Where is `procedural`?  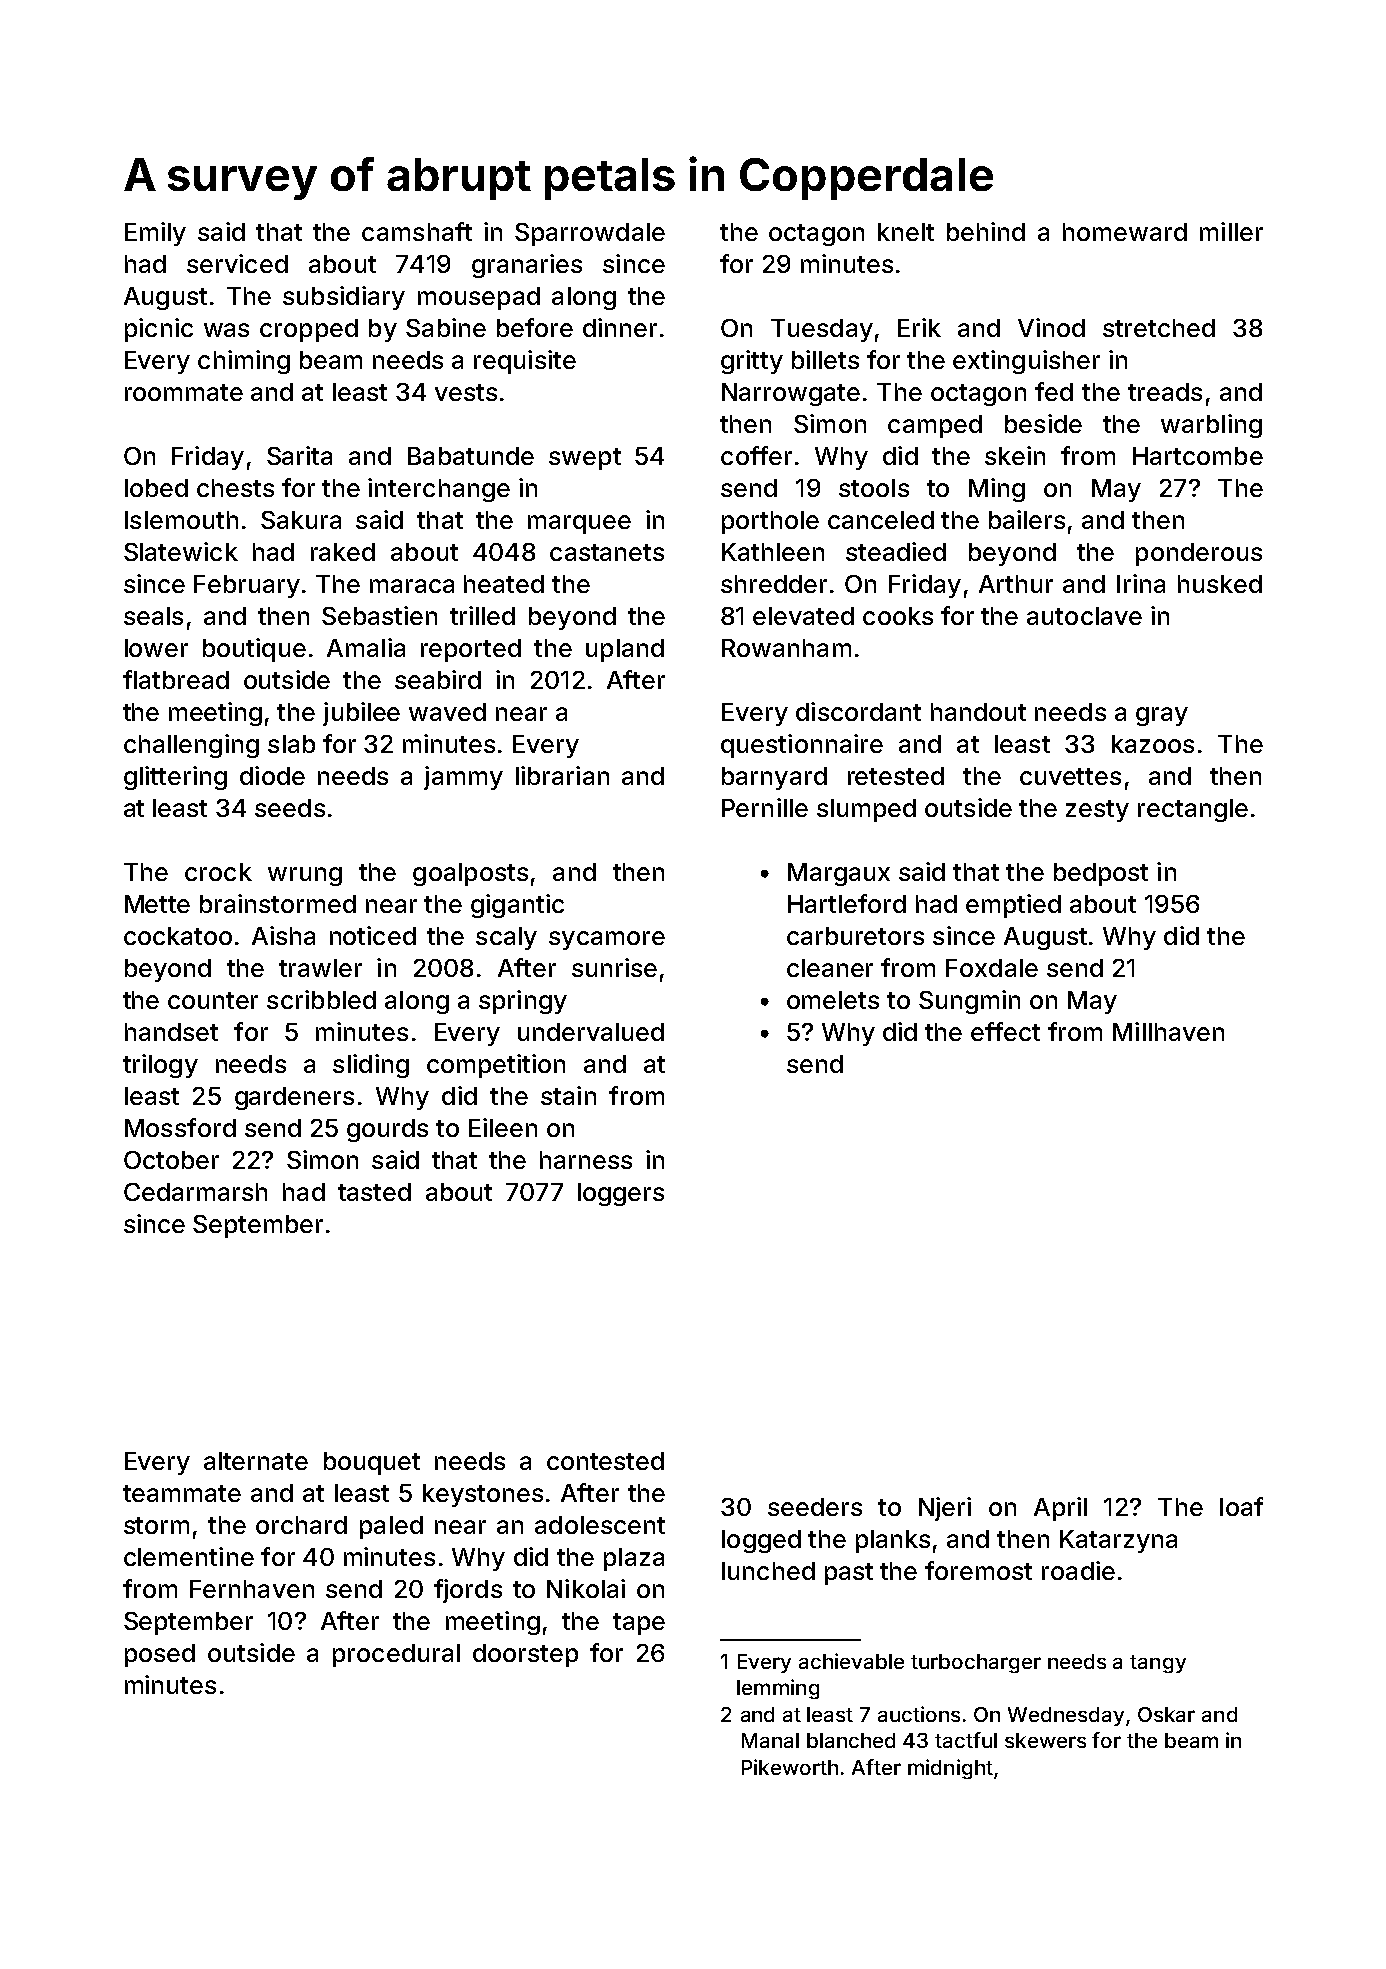 procedural is located at coordinates (396, 1655).
